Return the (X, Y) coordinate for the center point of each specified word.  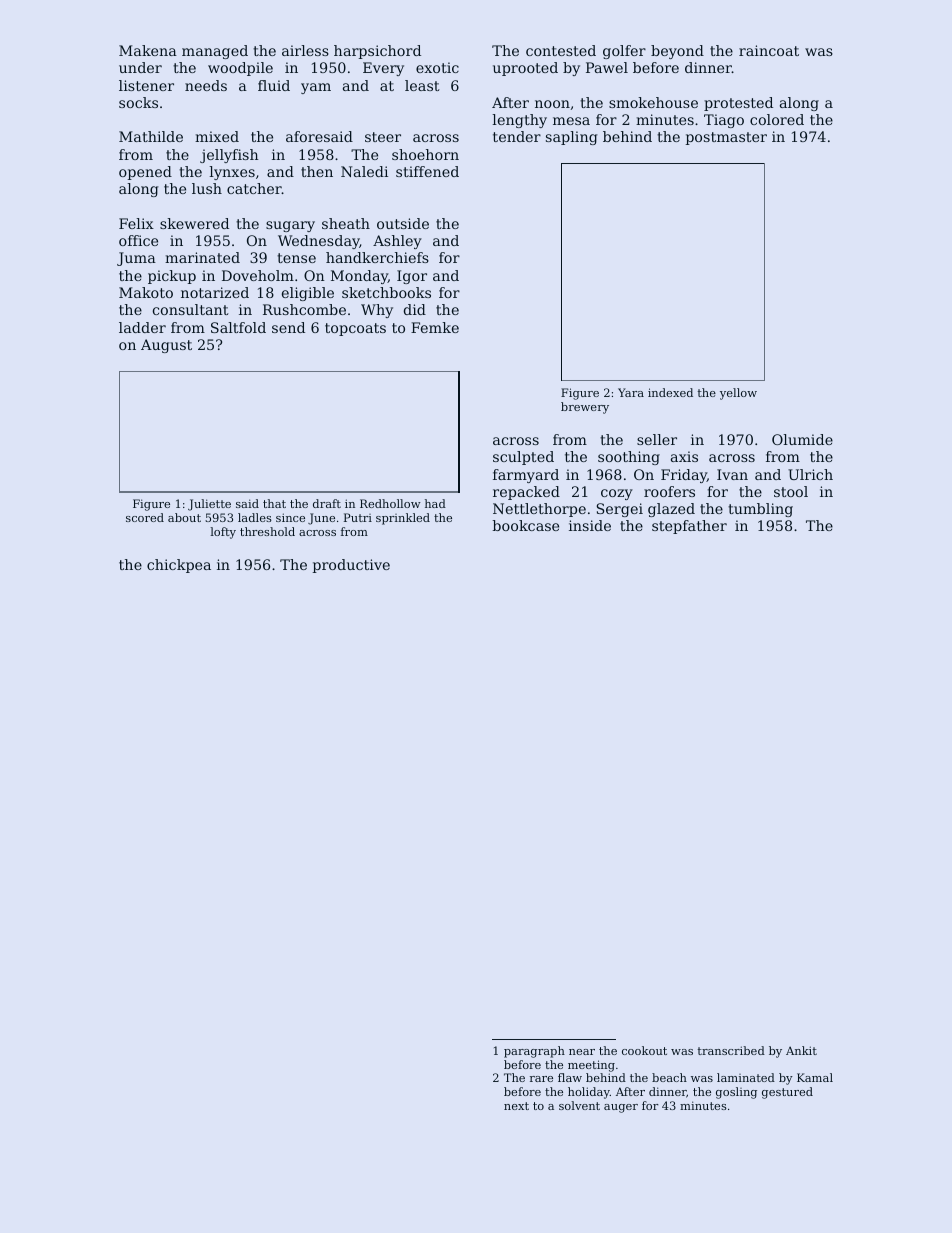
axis (684, 456)
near (582, 1052)
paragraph (534, 1052)
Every (383, 69)
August (166, 346)
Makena (148, 50)
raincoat (769, 50)
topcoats (355, 329)
